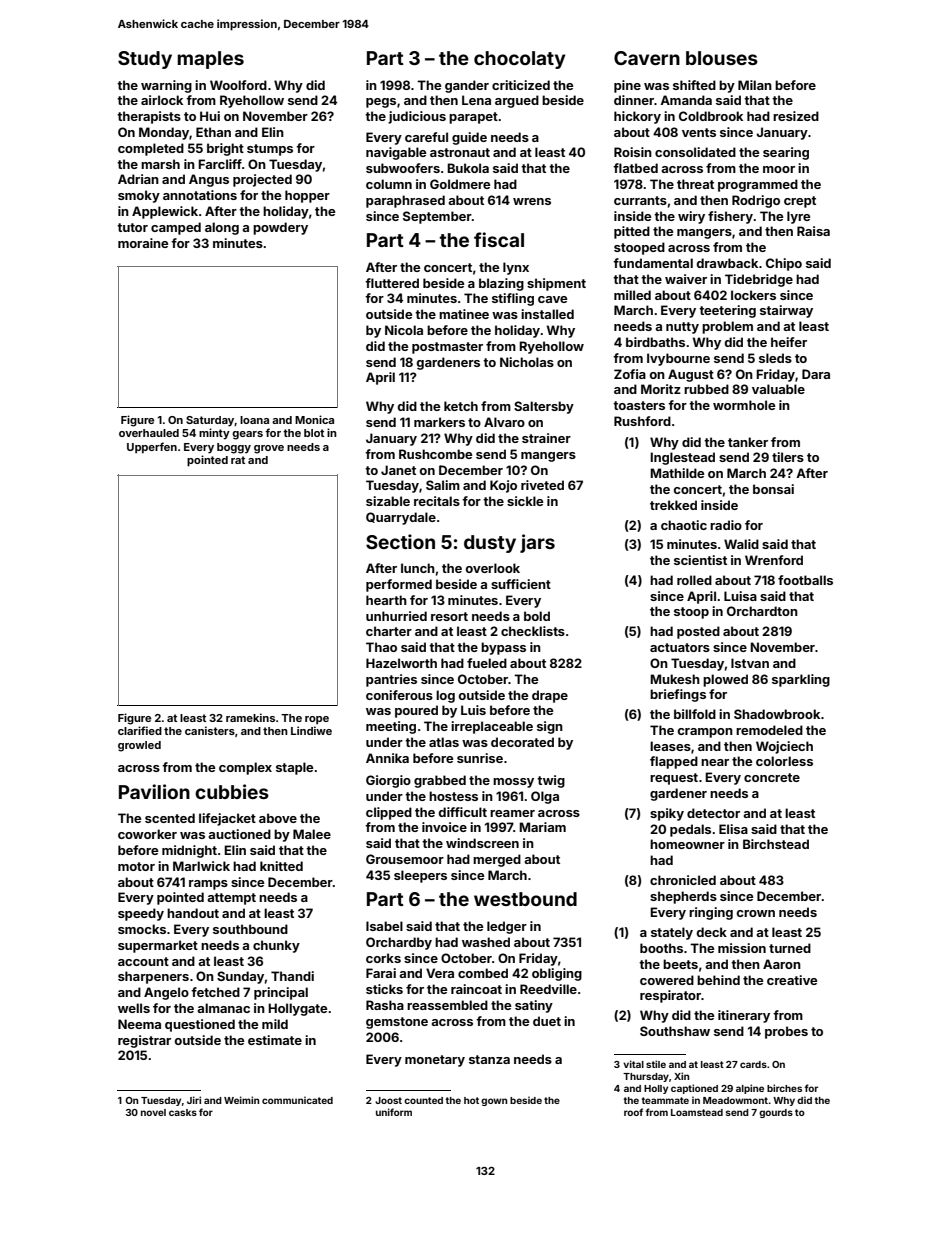 This document has height=1233, width=952. Describe the element at coordinates (733, 829) in the document. I see `Elisa` at that location.
